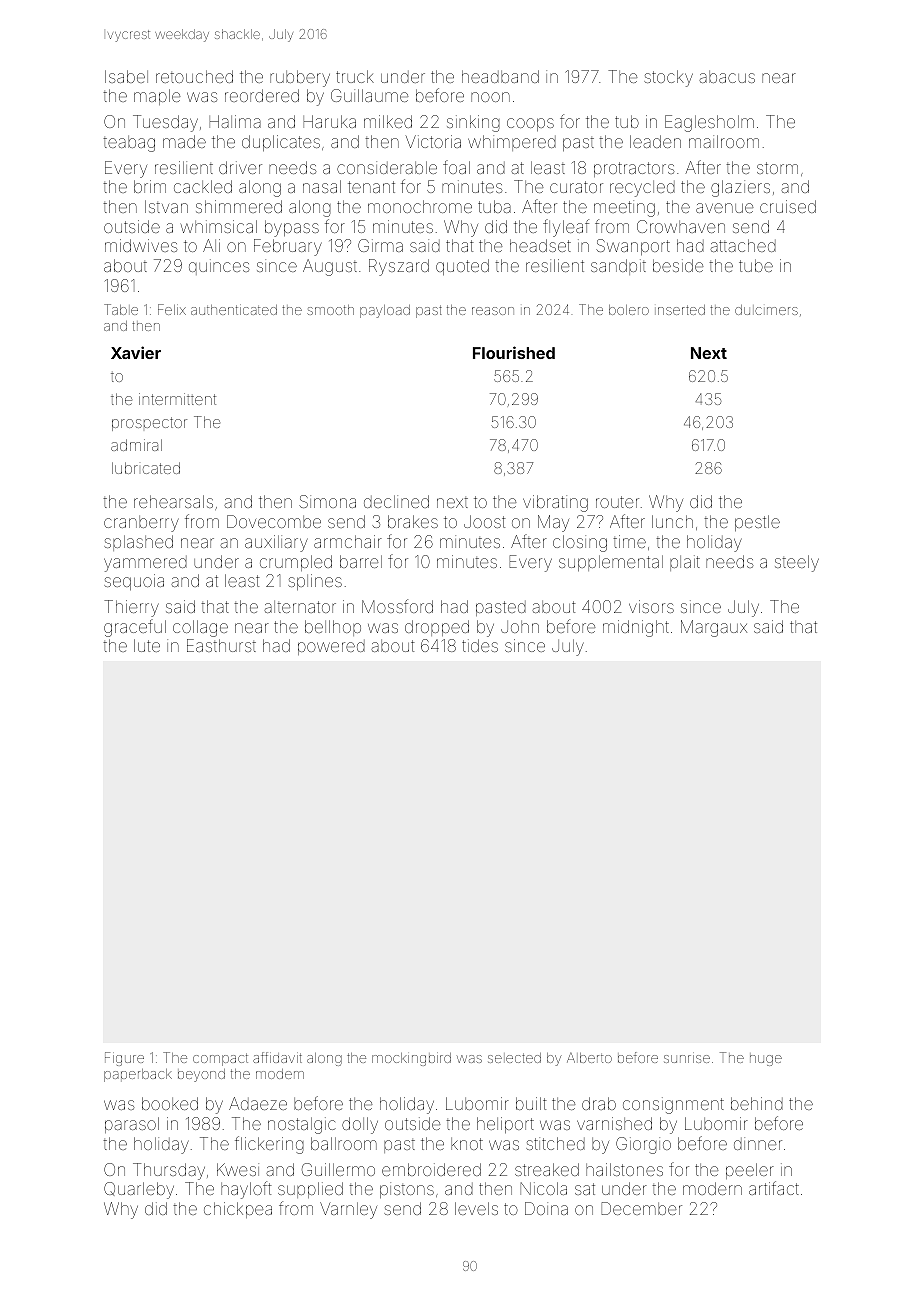  What do you see at coordinates (172, 309) in the image?
I see `Felix` at bounding box center [172, 309].
